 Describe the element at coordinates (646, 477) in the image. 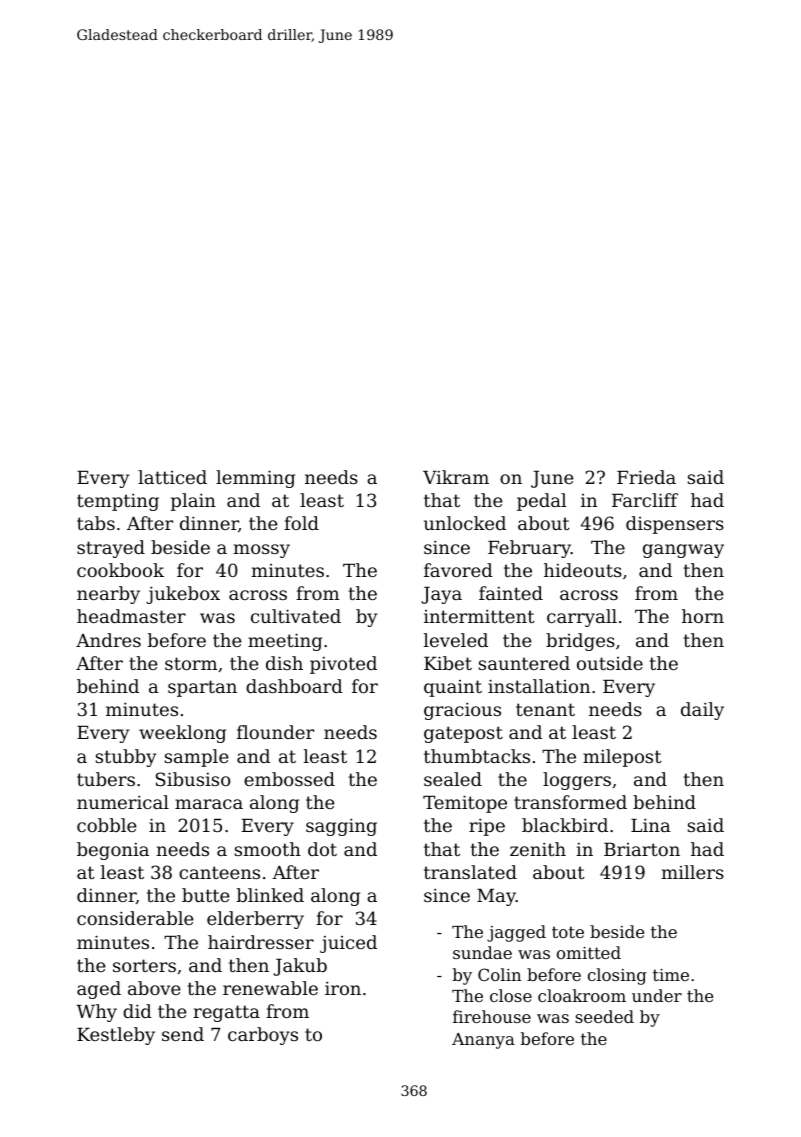

I see `Frieda` at that location.
